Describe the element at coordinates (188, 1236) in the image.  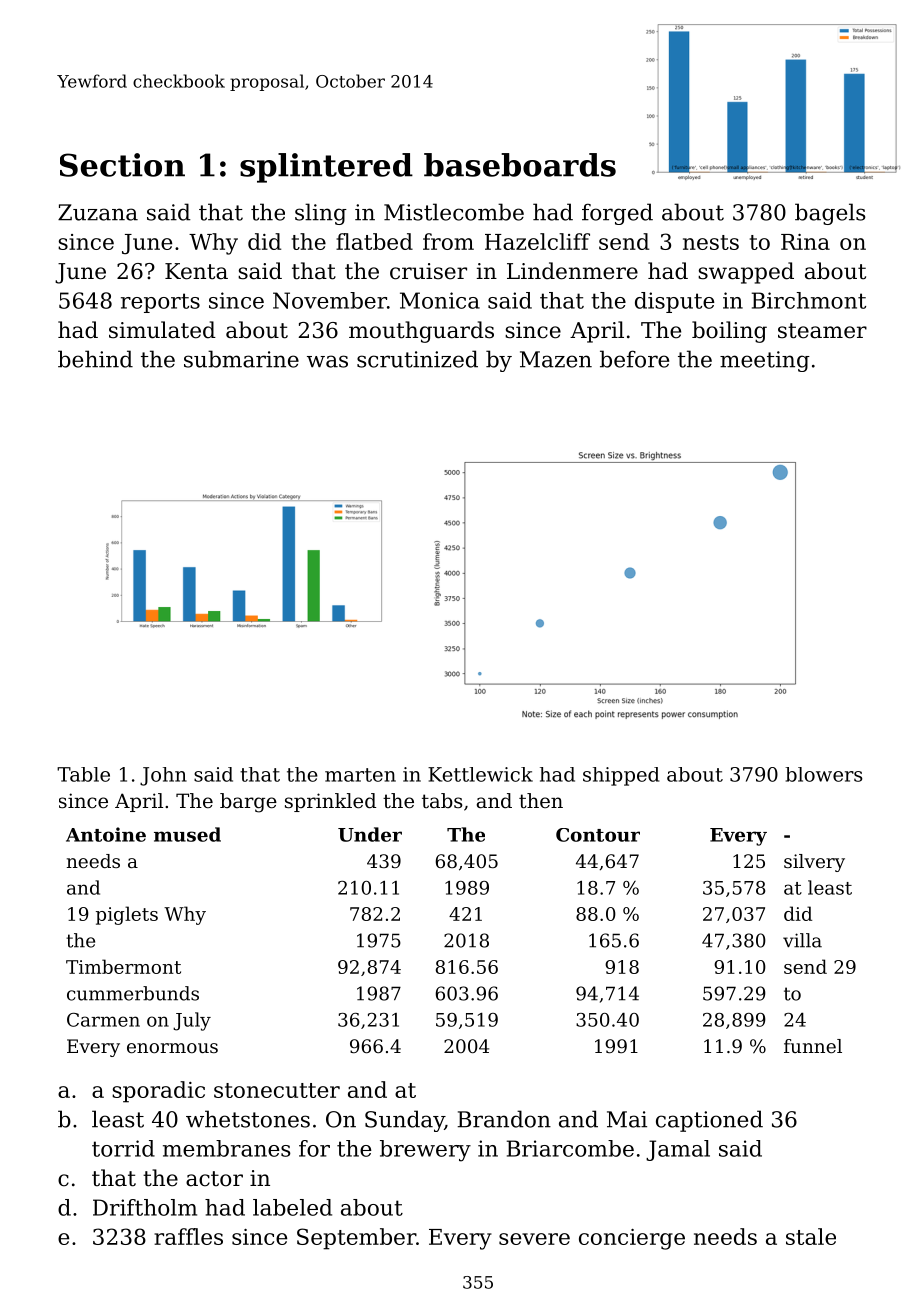
I see `raffles` at that location.
